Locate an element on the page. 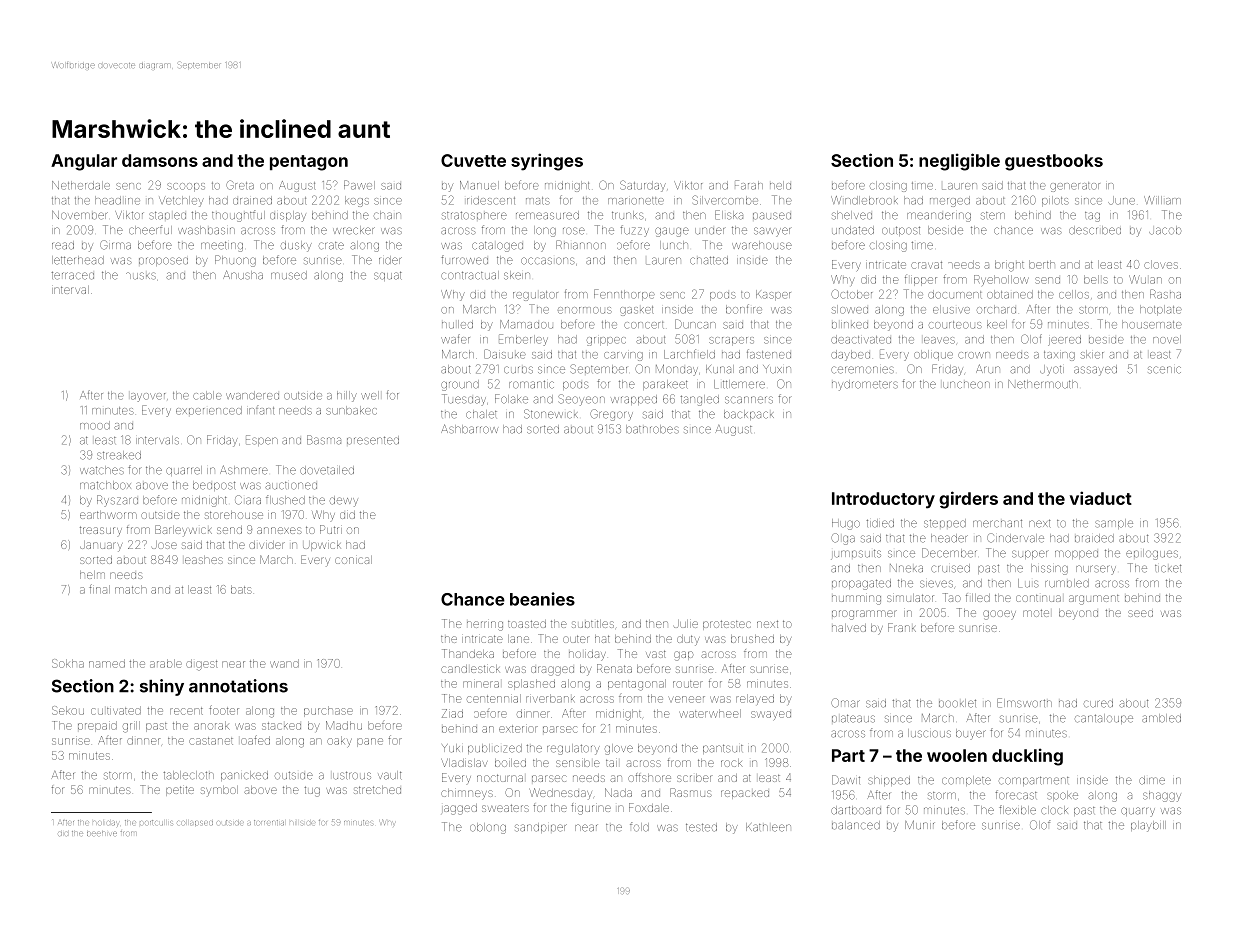 The width and height of the document is (1233, 952). beanies is located at coordinates (542, 599).
